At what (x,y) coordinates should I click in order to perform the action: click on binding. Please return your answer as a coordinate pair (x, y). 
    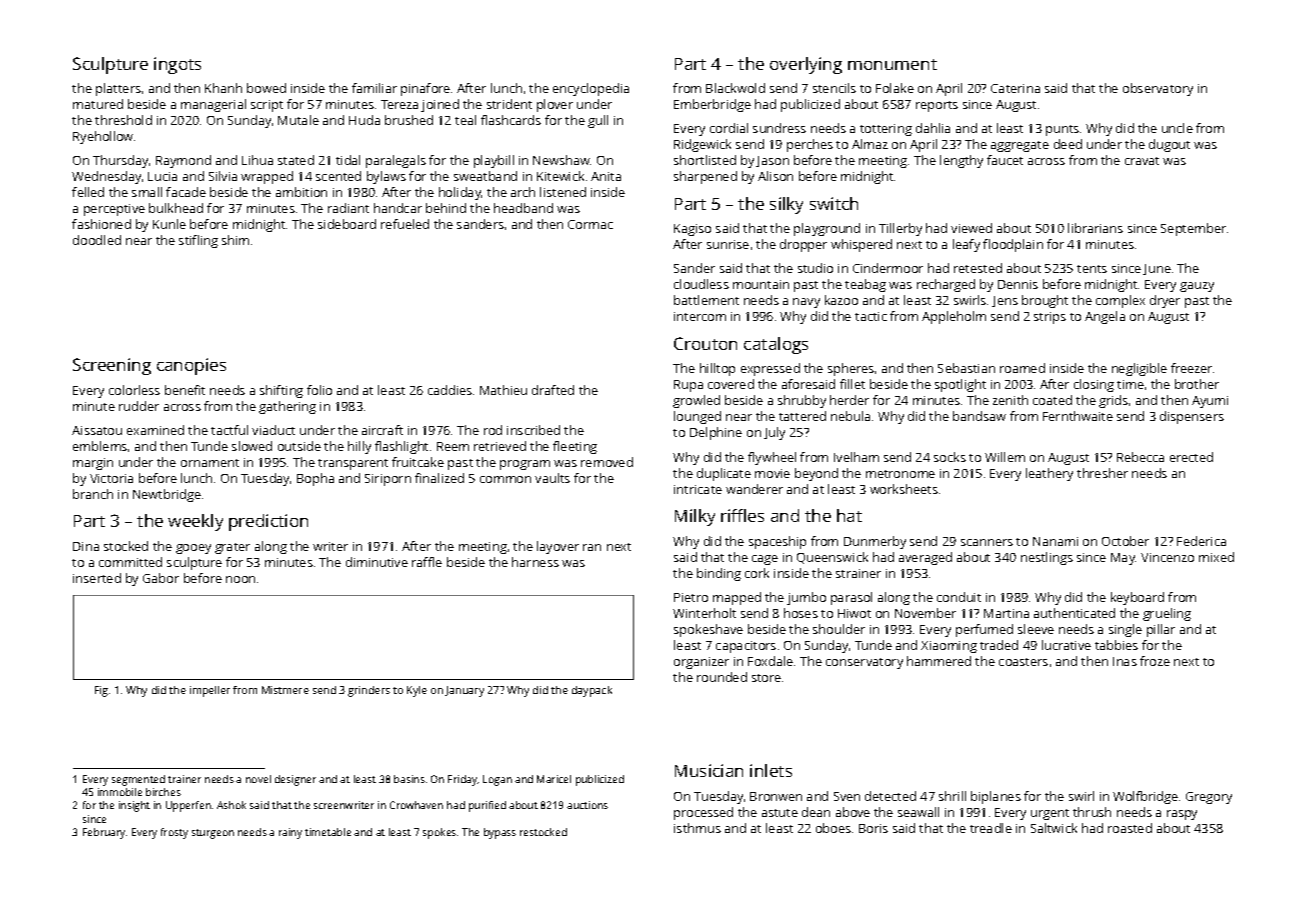
    Looking at the image, I should click on (719, 574).
